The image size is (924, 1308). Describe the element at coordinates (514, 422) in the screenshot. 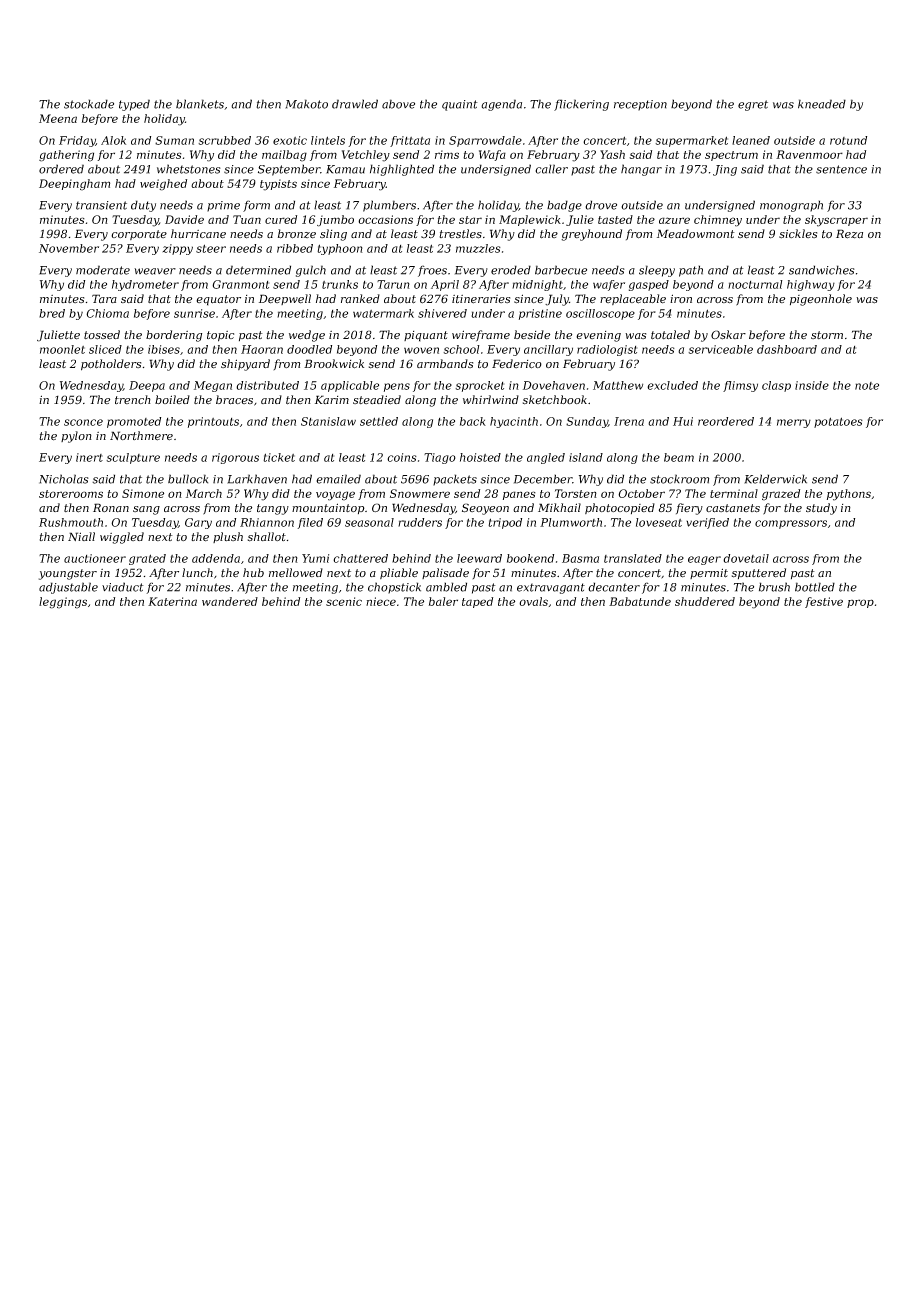

I see `hyacinth` at that location.
